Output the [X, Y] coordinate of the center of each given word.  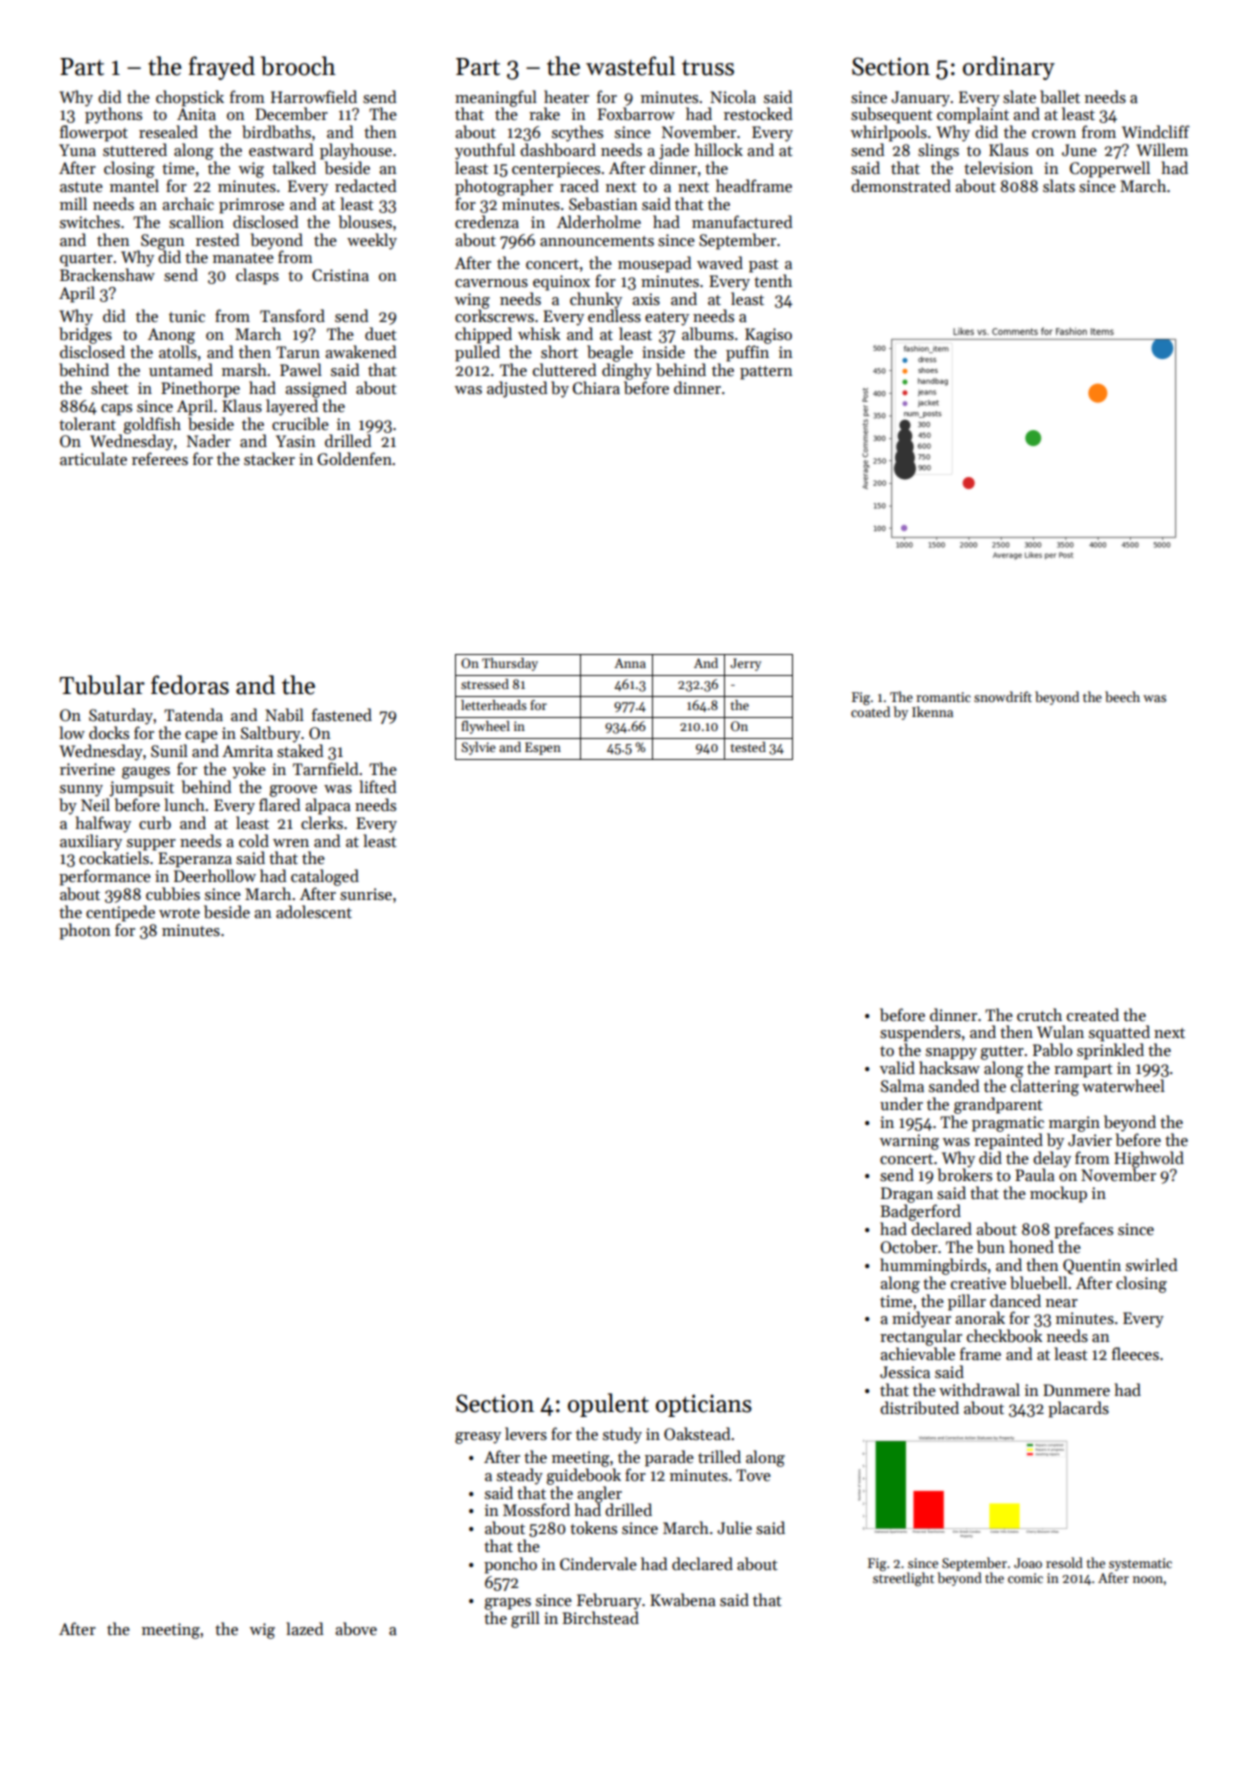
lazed [304, 1628]
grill [525, 1619]
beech [1122, 696]
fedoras [190, 685]
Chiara [596, 388]
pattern [766, 373]
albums [708, 334]
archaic [188, 203]
